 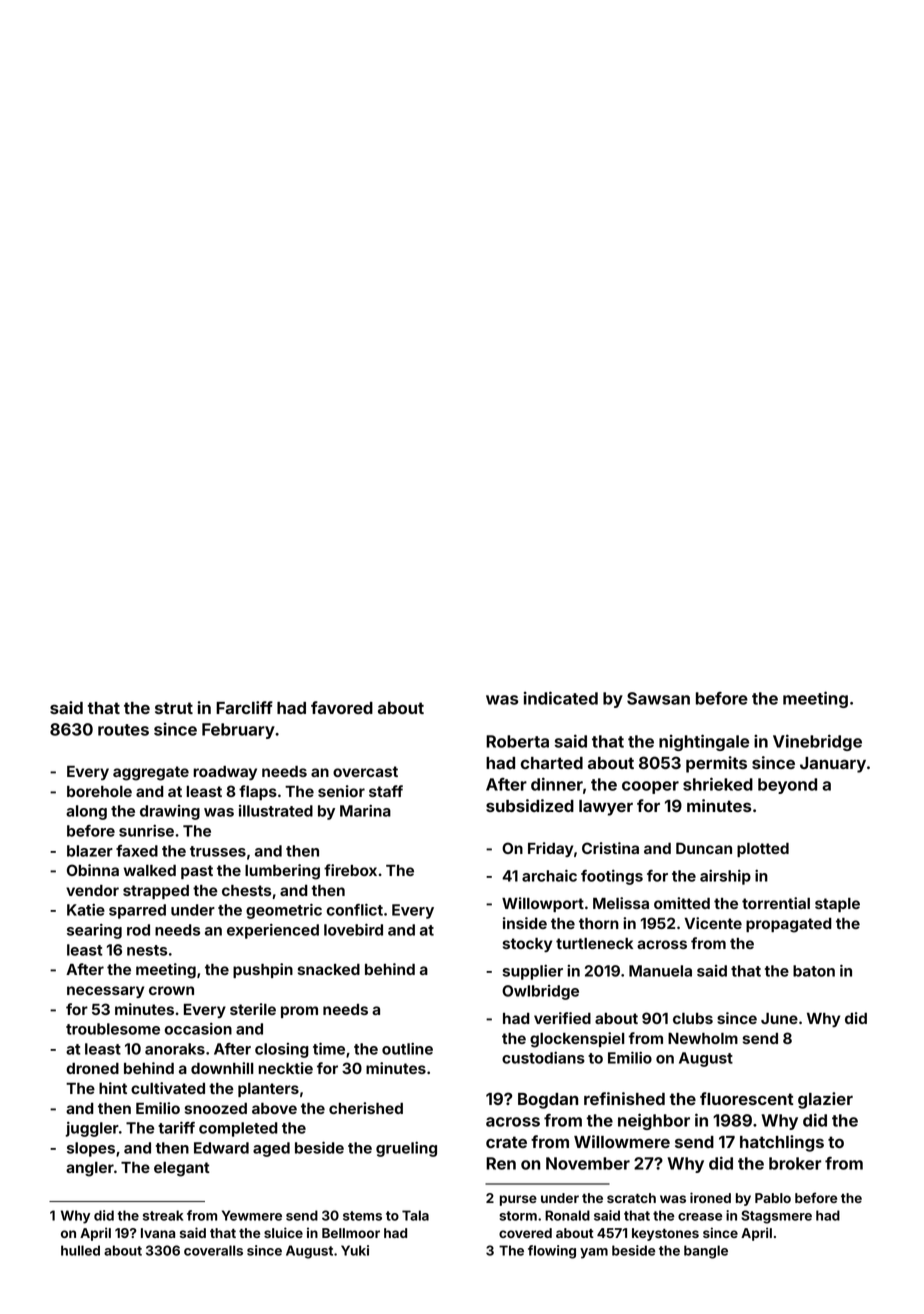 What do you see at coordinates (123, 730) in the image?
I see `routes` at bounding box center [123, 730].
